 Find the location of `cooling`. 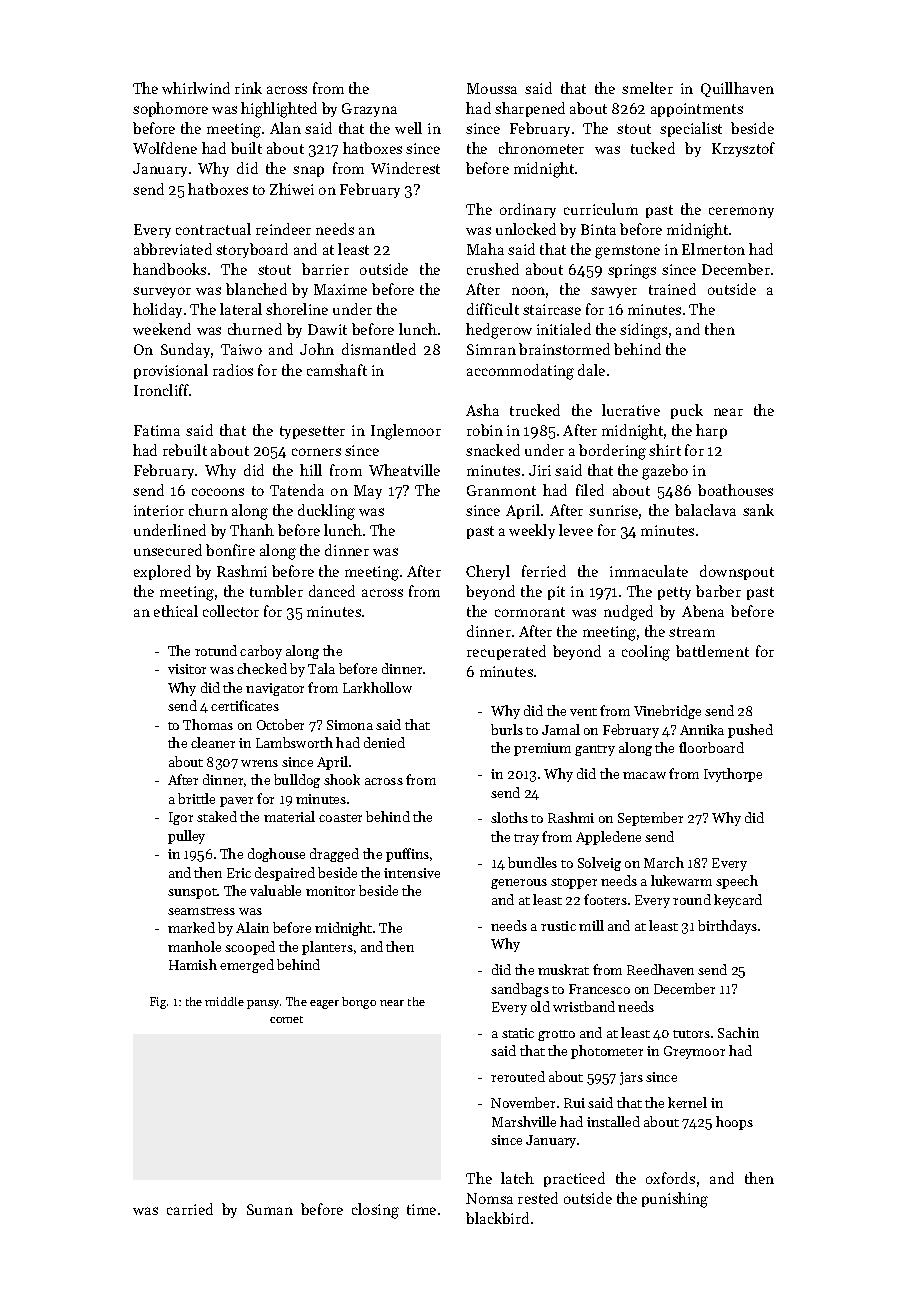

cooling is located at coordinates (646, 653).
